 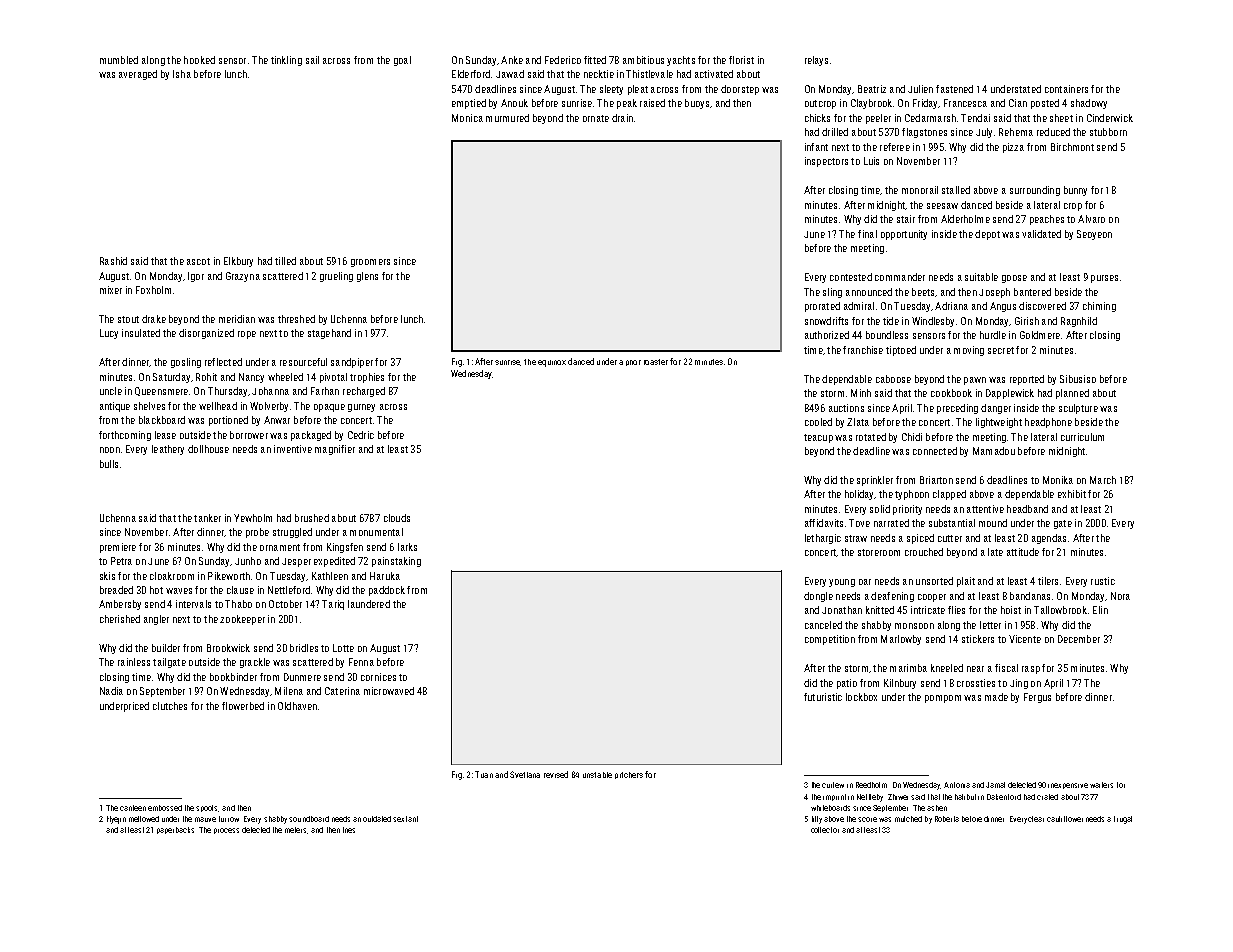 I want to click on meters, so click(x=296, y=830).
